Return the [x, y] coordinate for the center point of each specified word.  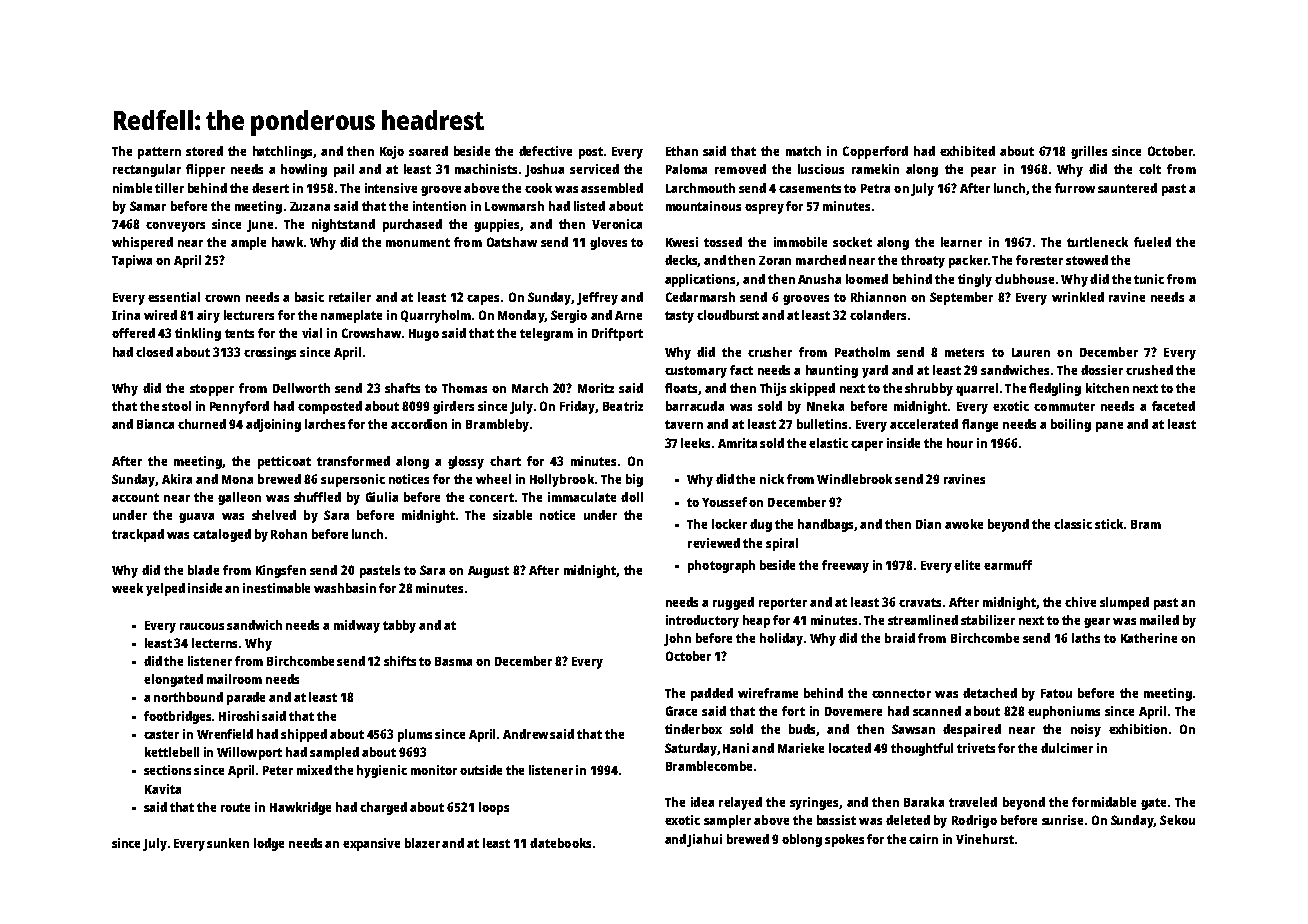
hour [960, 443]
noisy [1086, 730]
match [803, 151]
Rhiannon [878, 297]
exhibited [967, 151]
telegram [546, 334]
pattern [159, 153]
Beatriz [623, 406]
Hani [736, 748]
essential [174, 297]
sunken [228, 843]
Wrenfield [225, 734]
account [135, 497]
